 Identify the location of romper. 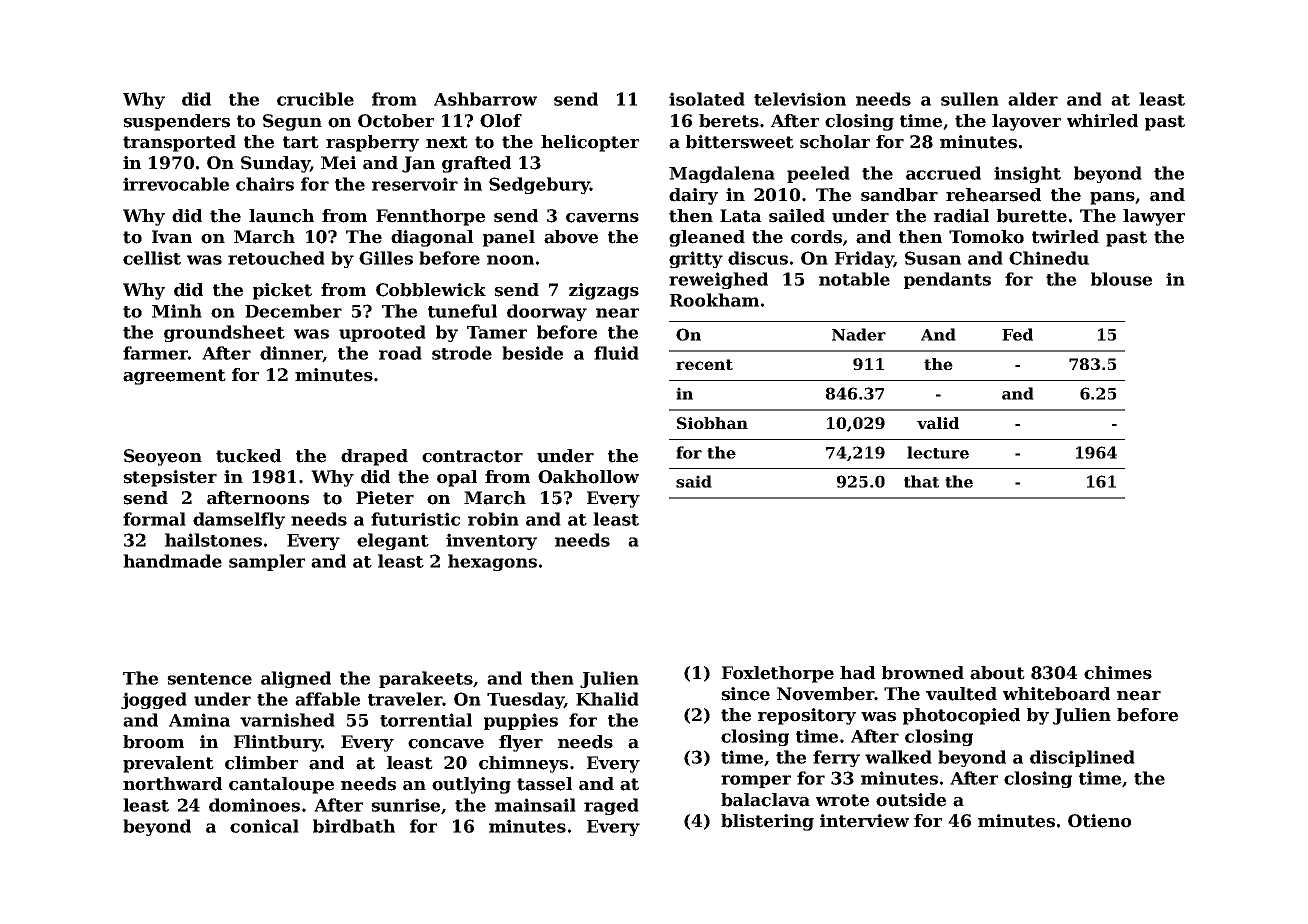
(756, 781).
